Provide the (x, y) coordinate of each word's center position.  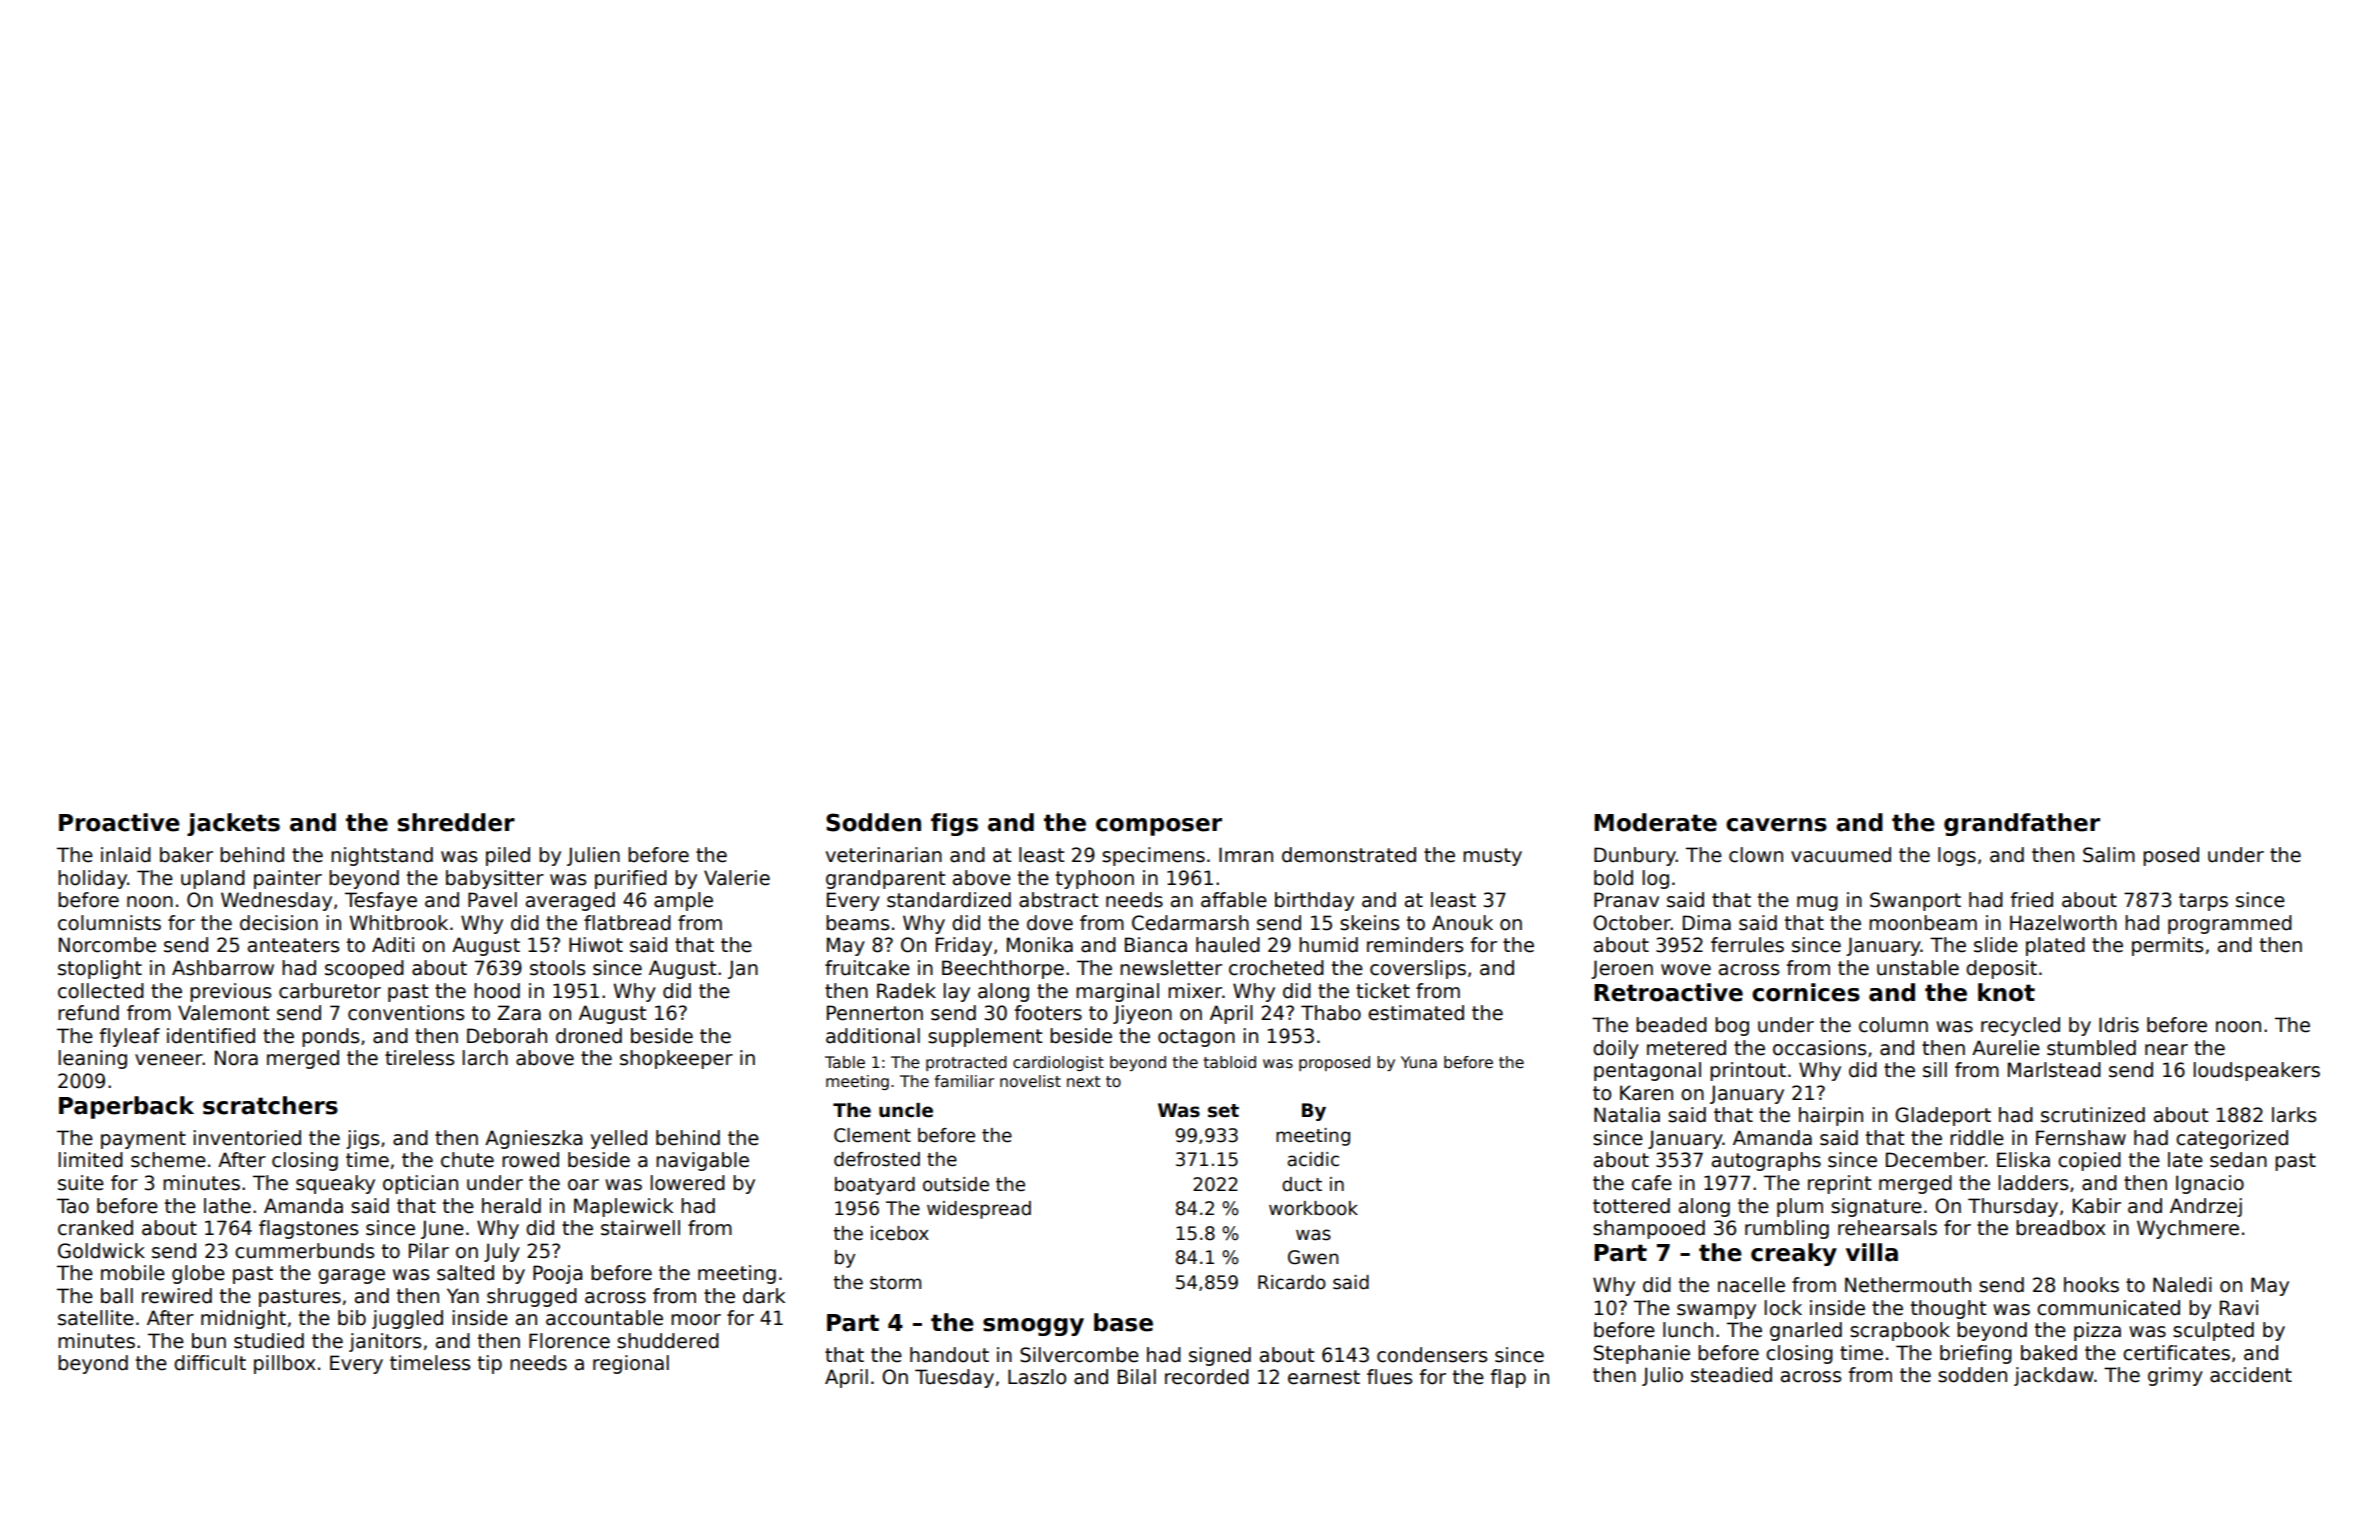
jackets (233, 824)
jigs (362, 1139)
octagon (1196, 1038)
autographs (1766, 1161)
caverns (1776, 825)
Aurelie (2006, 1048)
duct (1302, 1184)
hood (497, 991)
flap (1508, 1378)
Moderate (1655, 822)
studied (269, 1341)
